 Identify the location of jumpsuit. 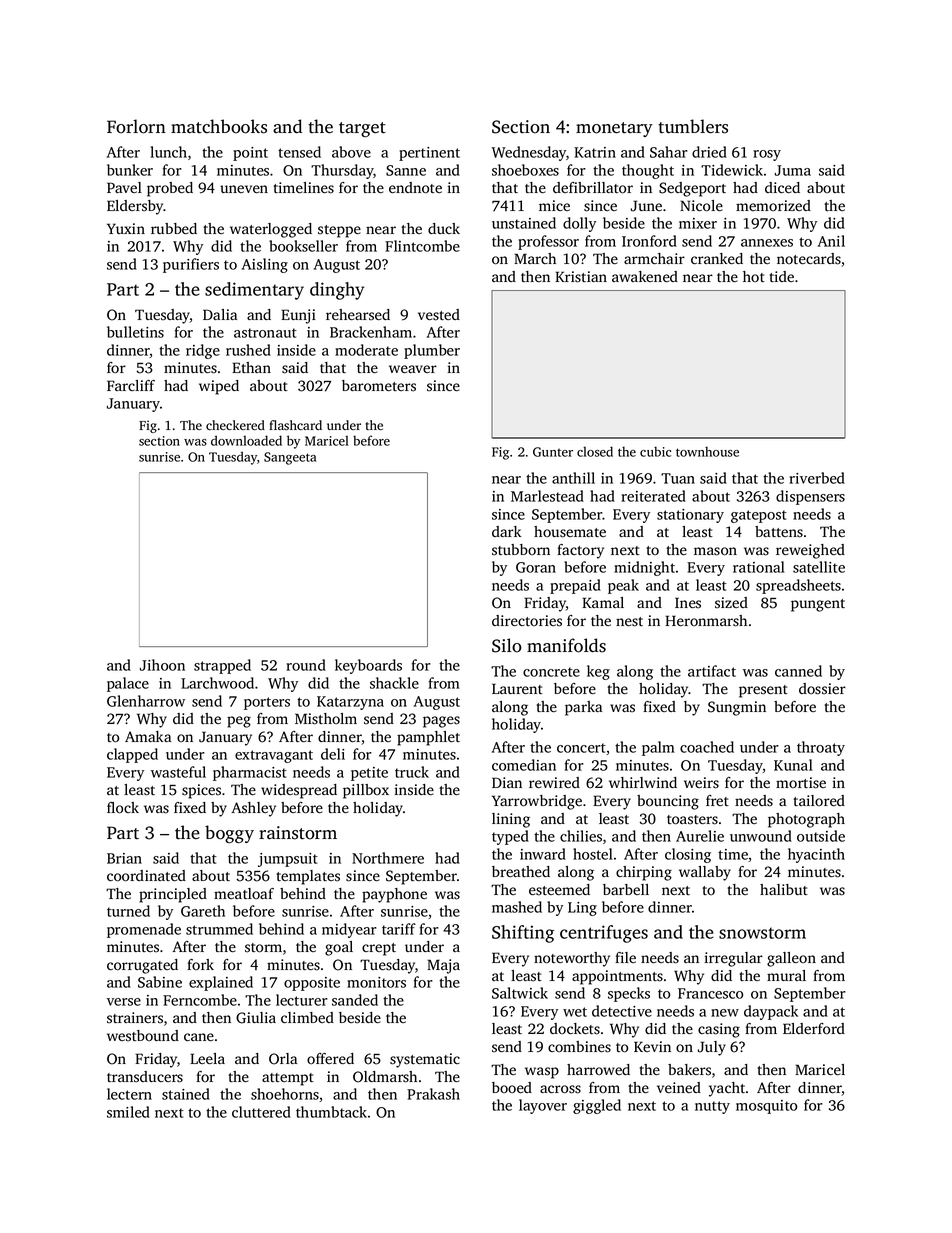
(288, 860).
